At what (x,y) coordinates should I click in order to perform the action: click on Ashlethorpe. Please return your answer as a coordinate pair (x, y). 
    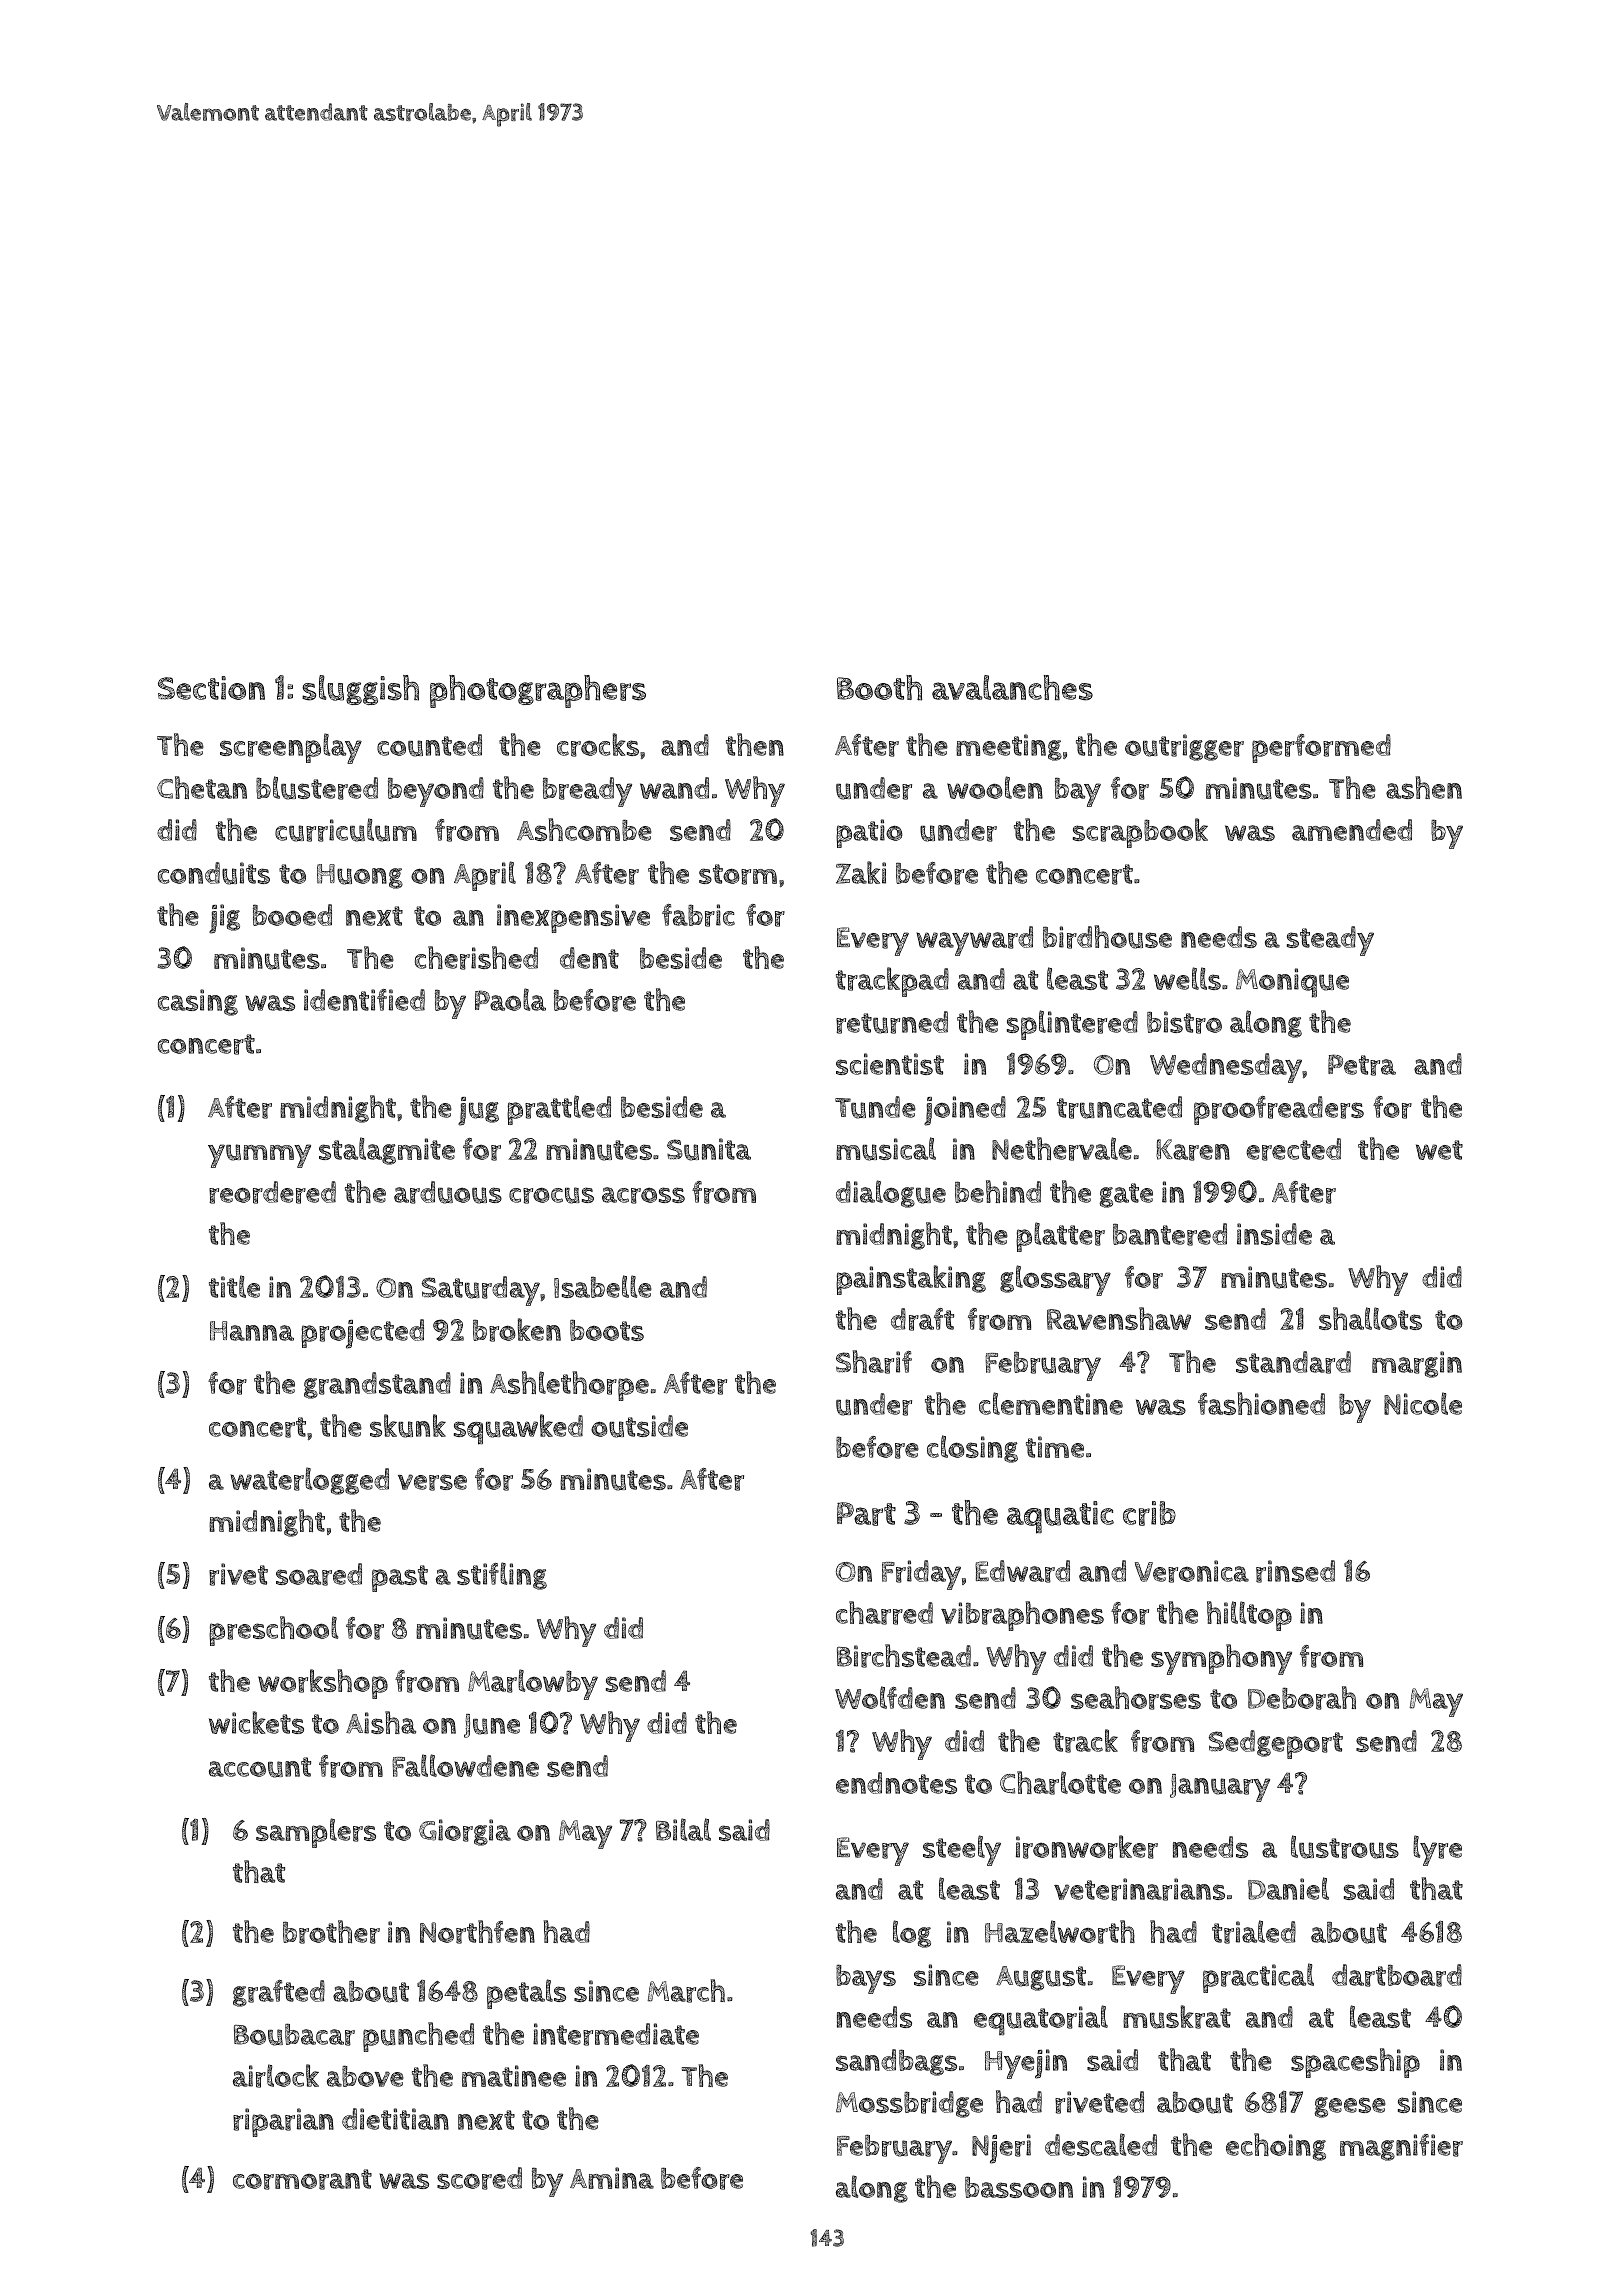
    Looking at the image, I should click on (569, 1386).
